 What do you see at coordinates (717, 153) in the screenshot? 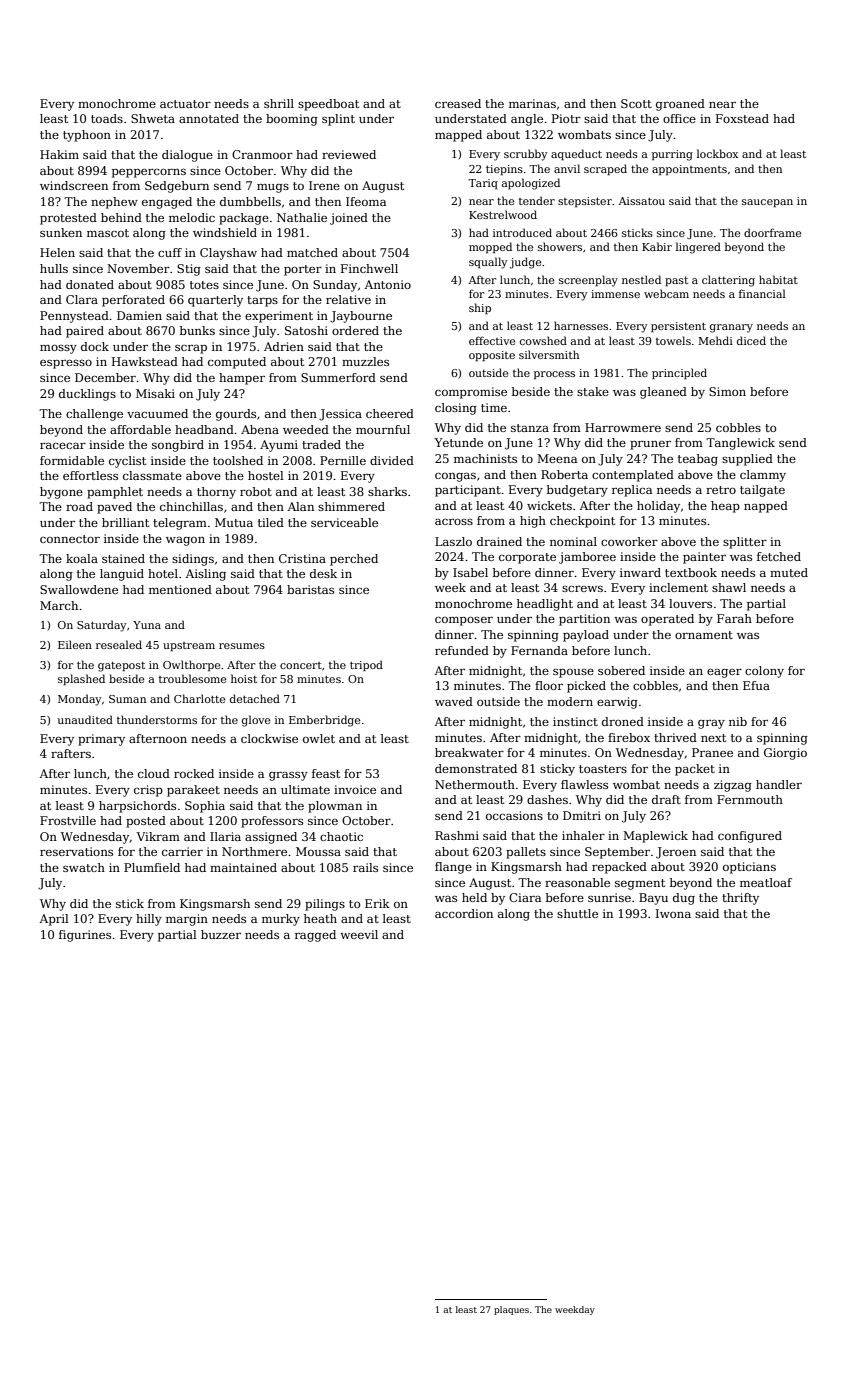
I see `lockbox` at bounding box center [717, 153].
